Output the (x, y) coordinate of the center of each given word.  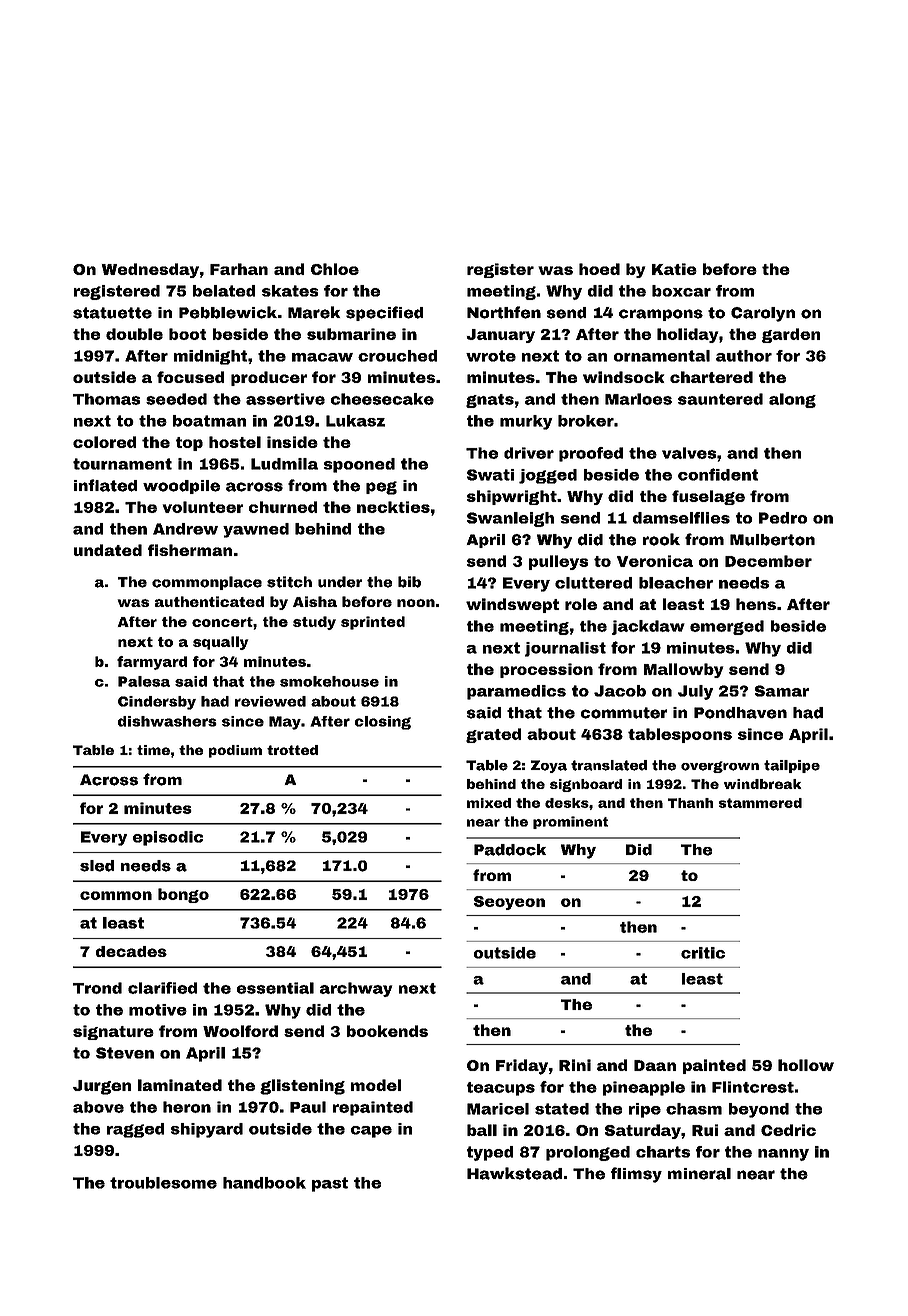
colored (104, 442)
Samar (782, 691)
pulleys (558, 562)
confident (718, 474)
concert (222, 622)
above (98, 1107)
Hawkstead (514, 1173)
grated (493, 735)
